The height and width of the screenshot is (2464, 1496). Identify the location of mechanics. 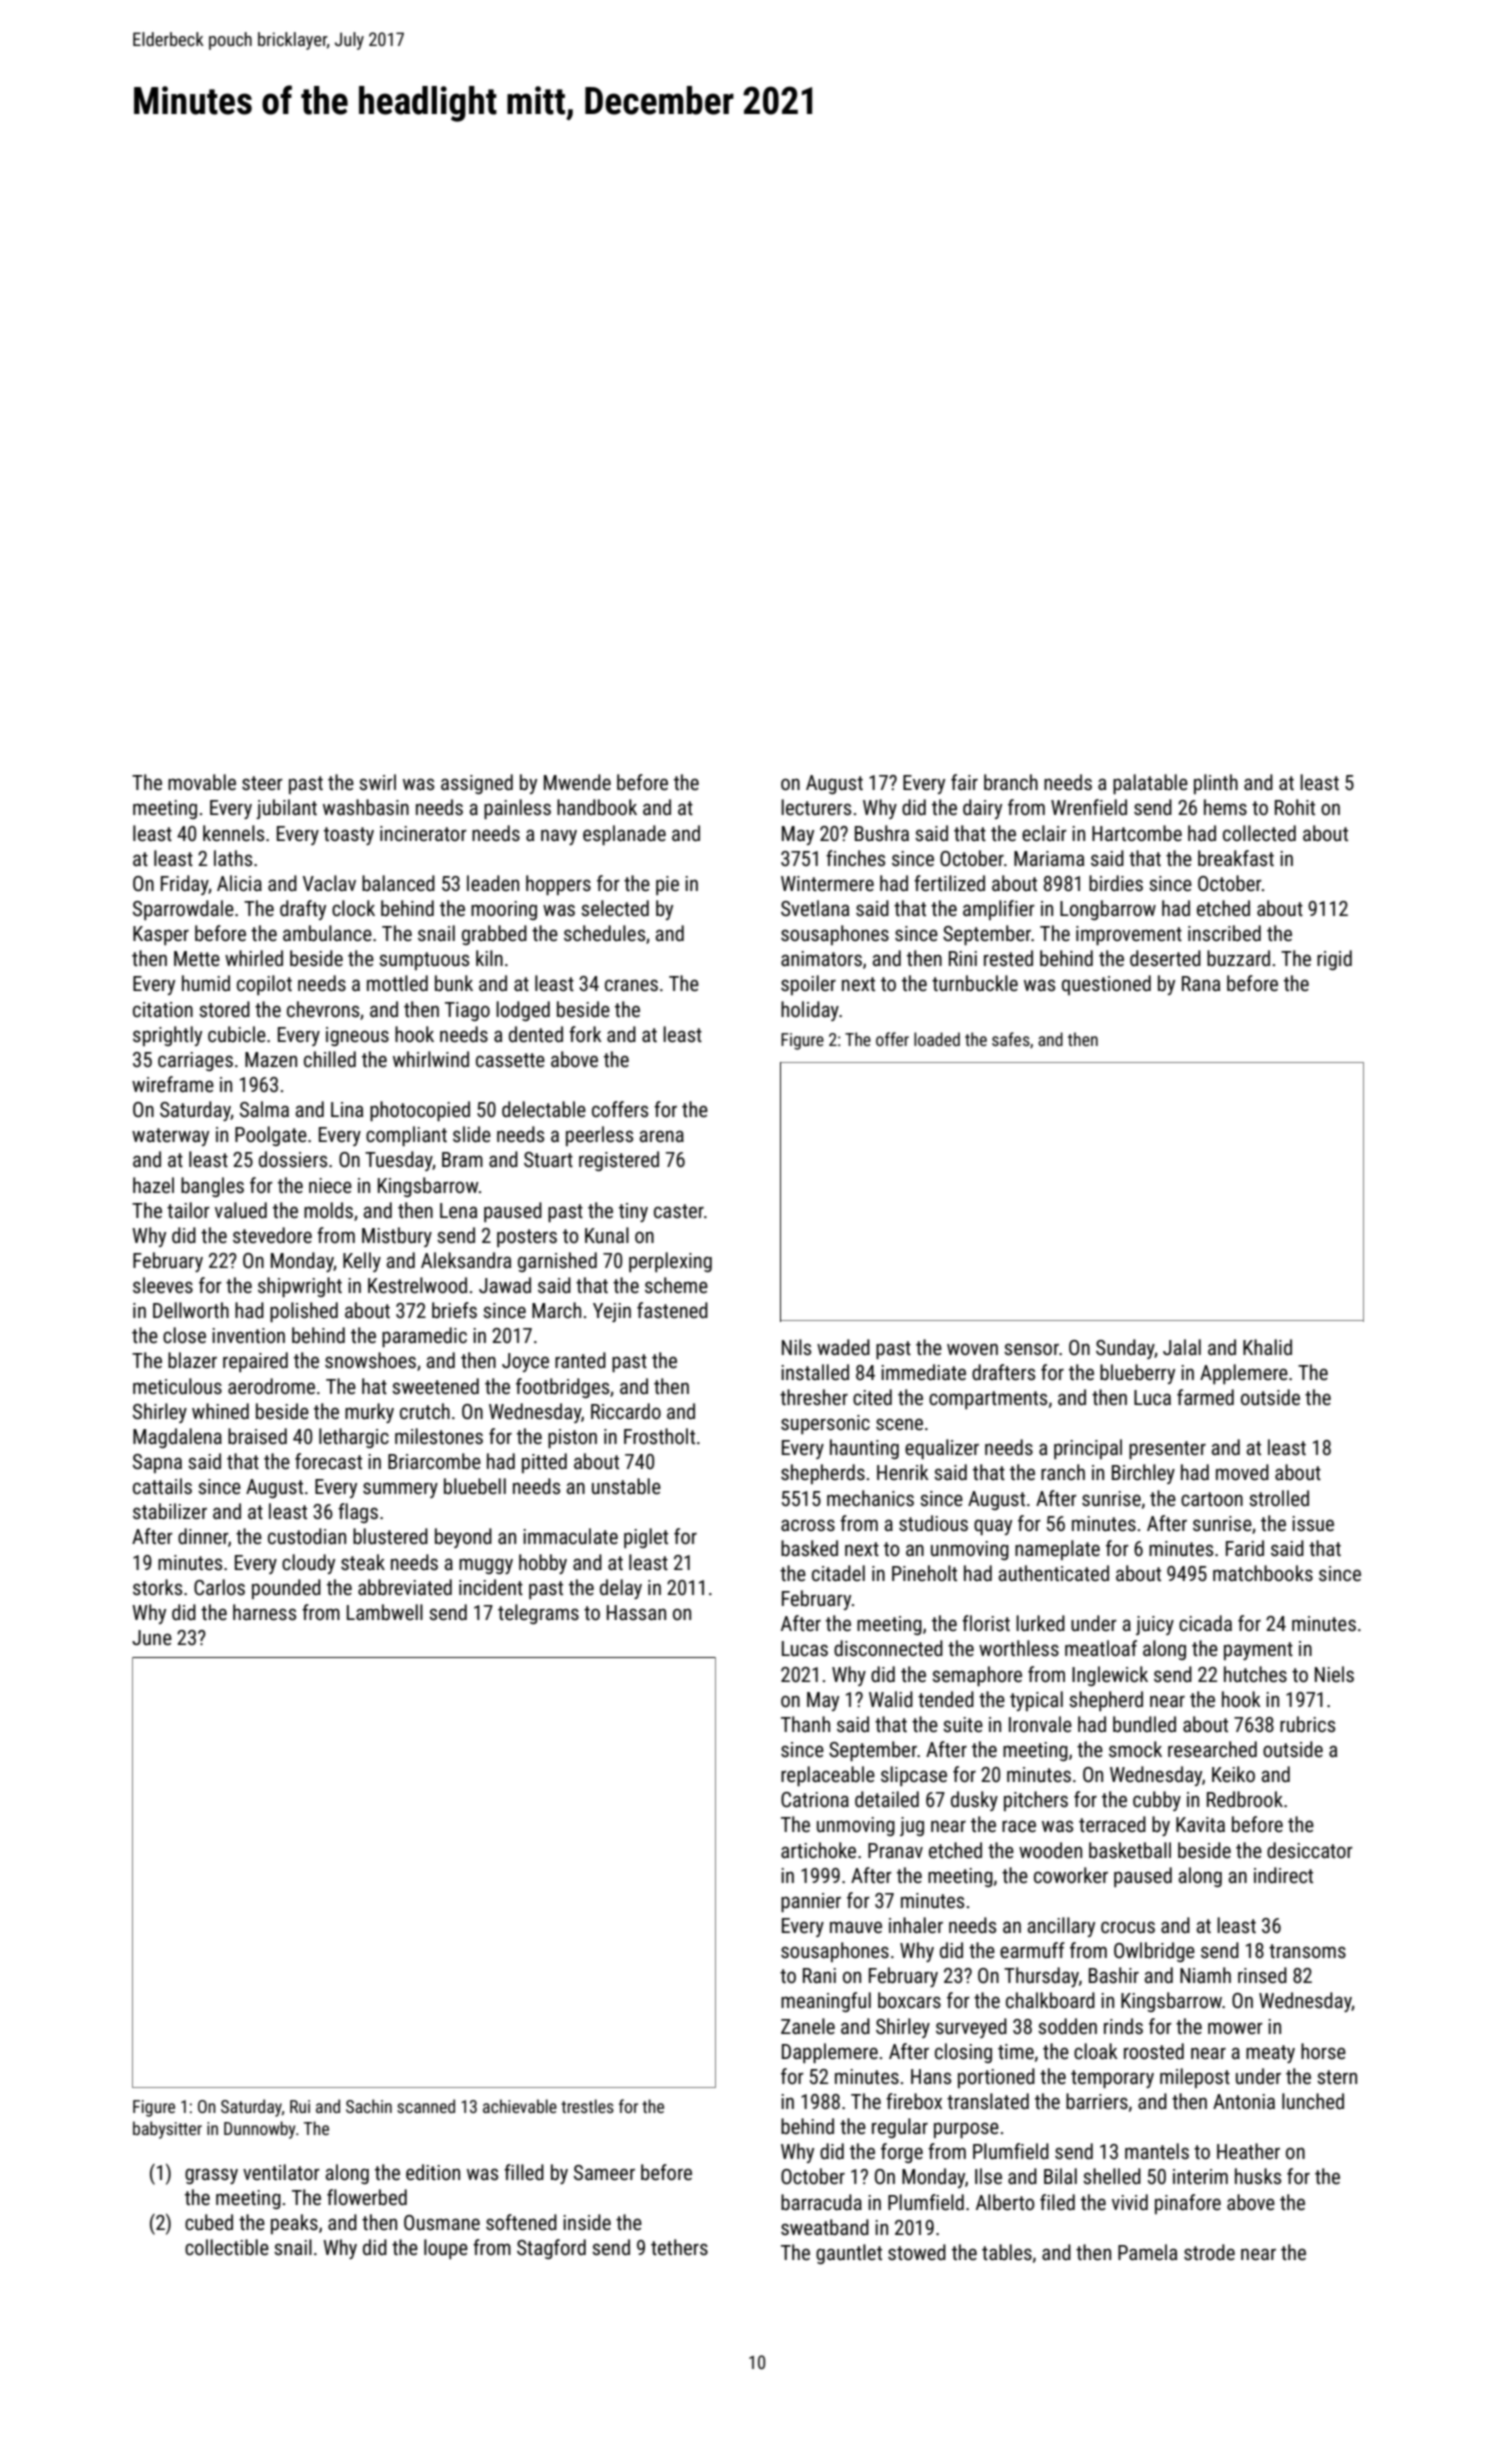
(870, 1498).
